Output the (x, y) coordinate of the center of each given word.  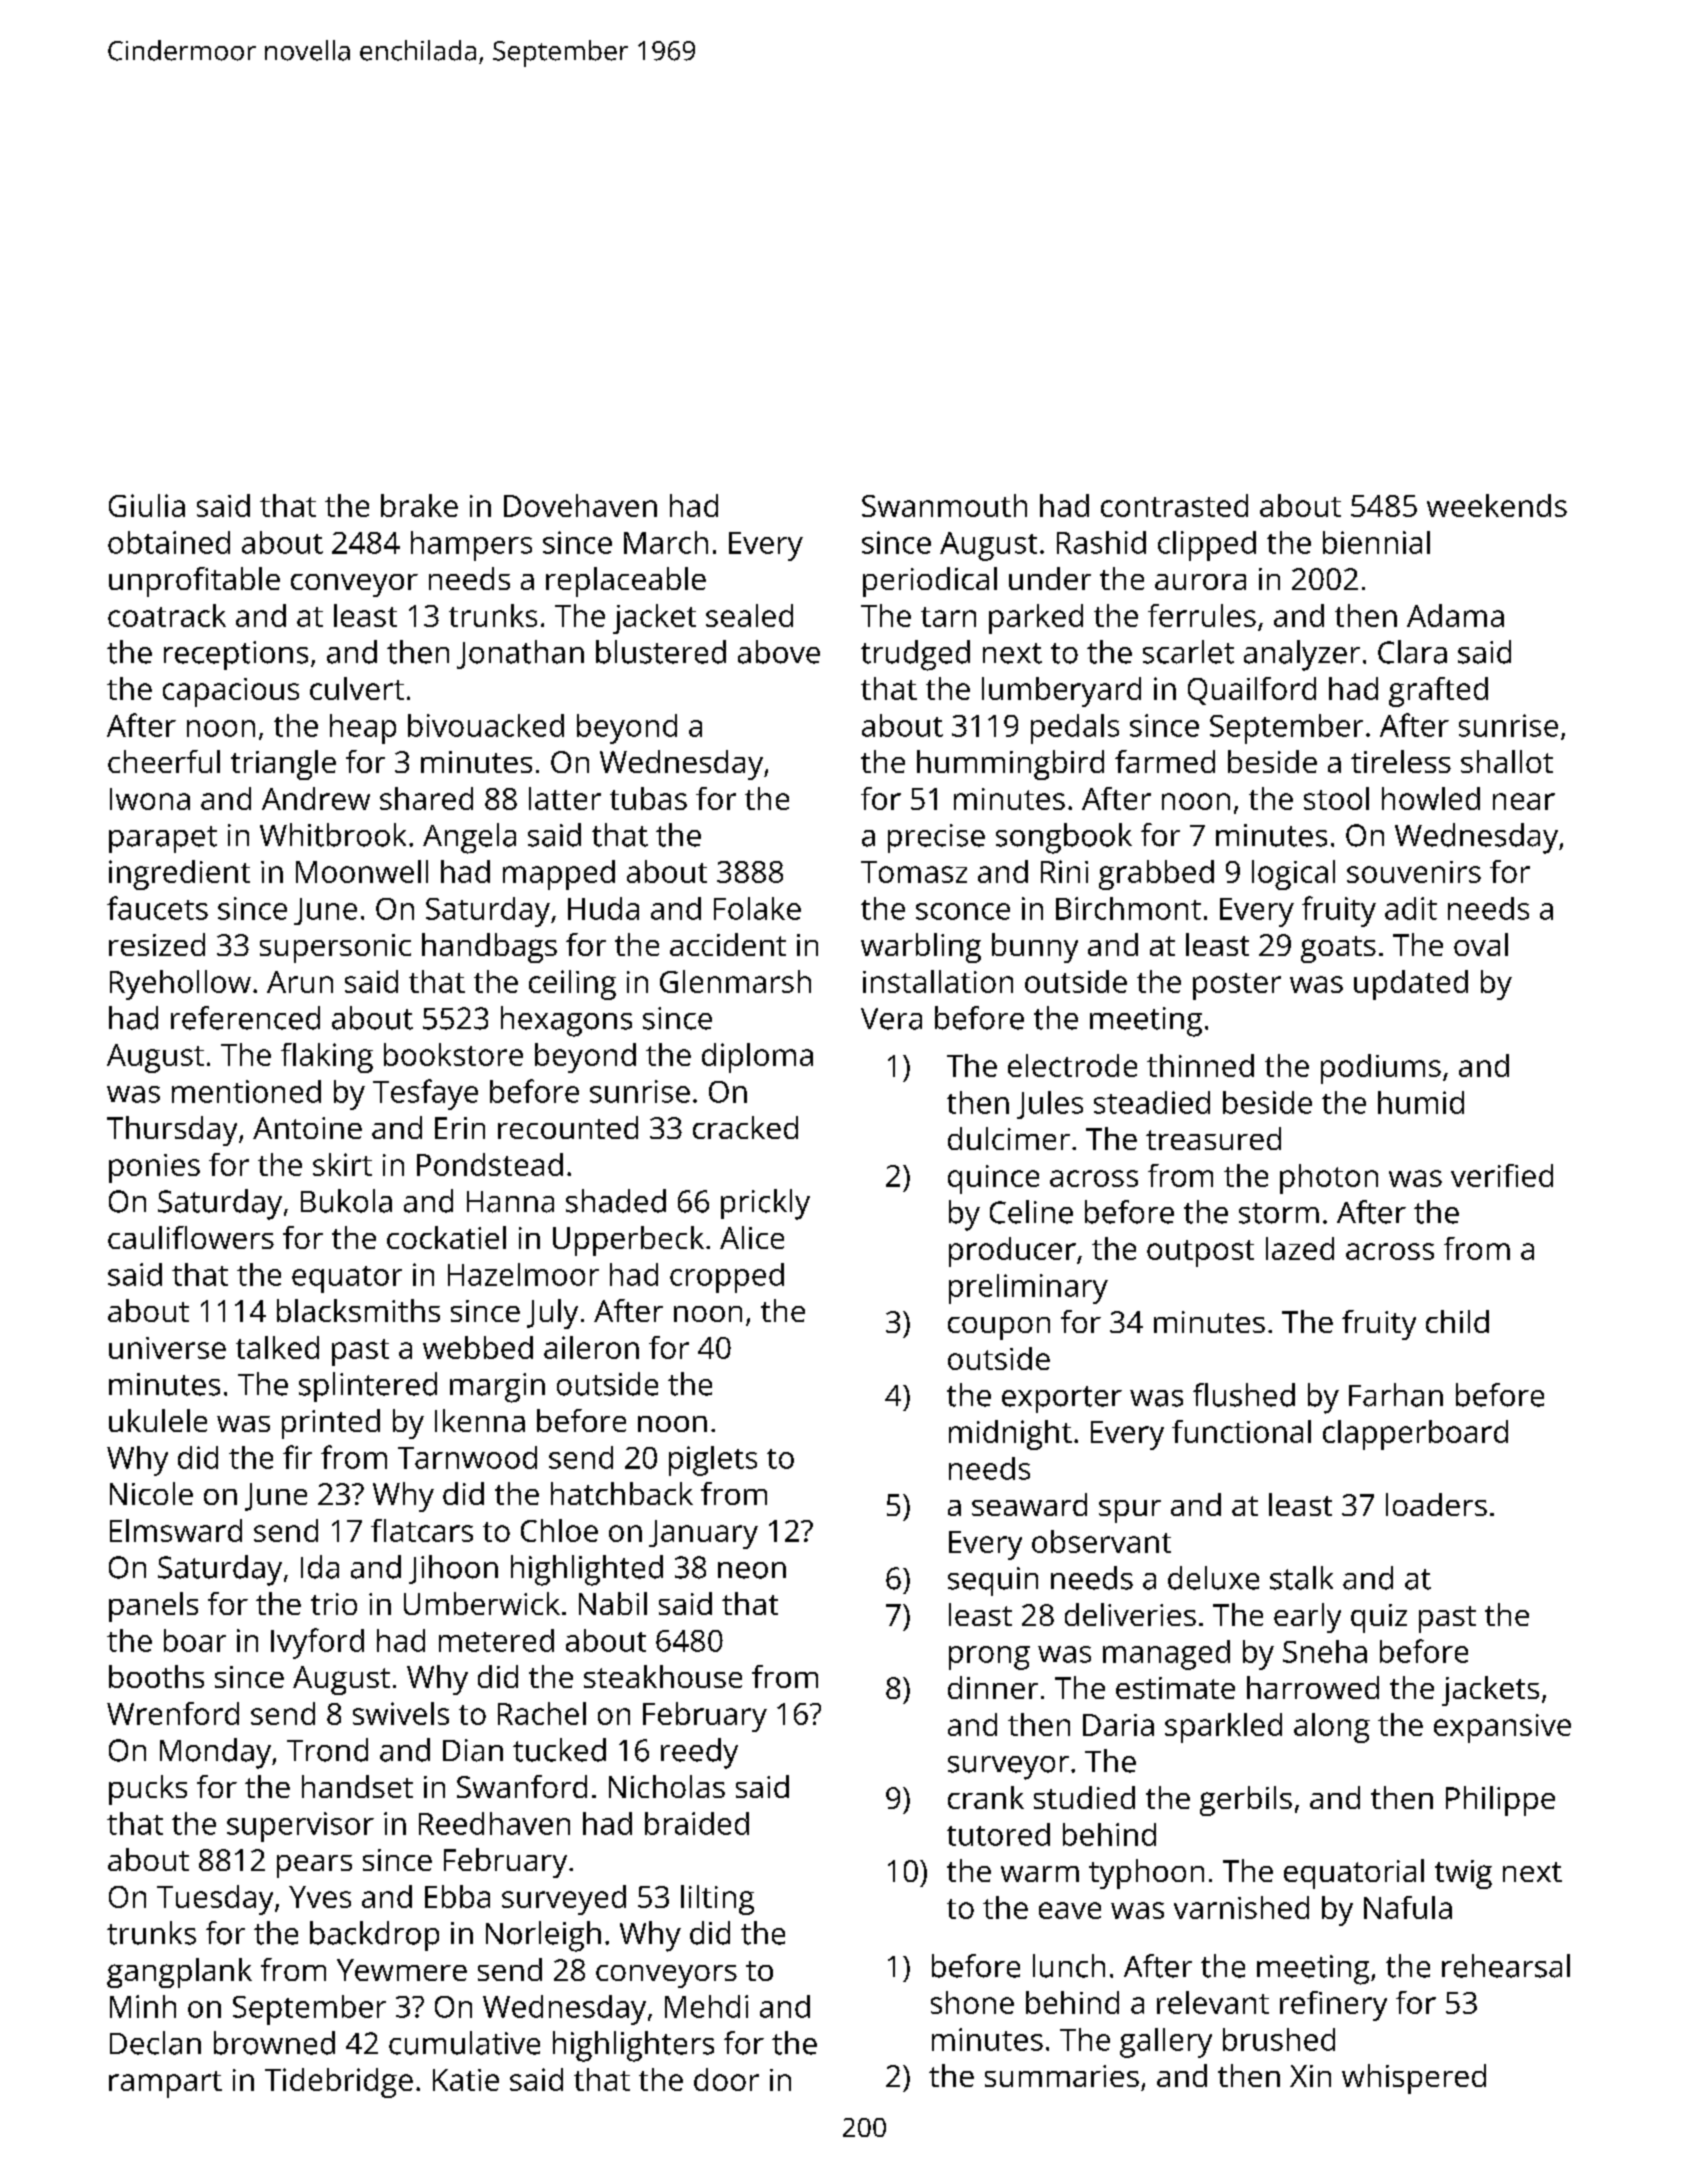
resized (157, 944)
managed (1166, 1655)
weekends (1497, 505)
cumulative (464, 2043)
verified (1502, 1175)
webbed (478, 1347)
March (666, 542)
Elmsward (176, 1530)
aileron (591, 1347)
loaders (1436, 1504)
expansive (1502, 1728)
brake (419, 505)
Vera (891, 1019)
